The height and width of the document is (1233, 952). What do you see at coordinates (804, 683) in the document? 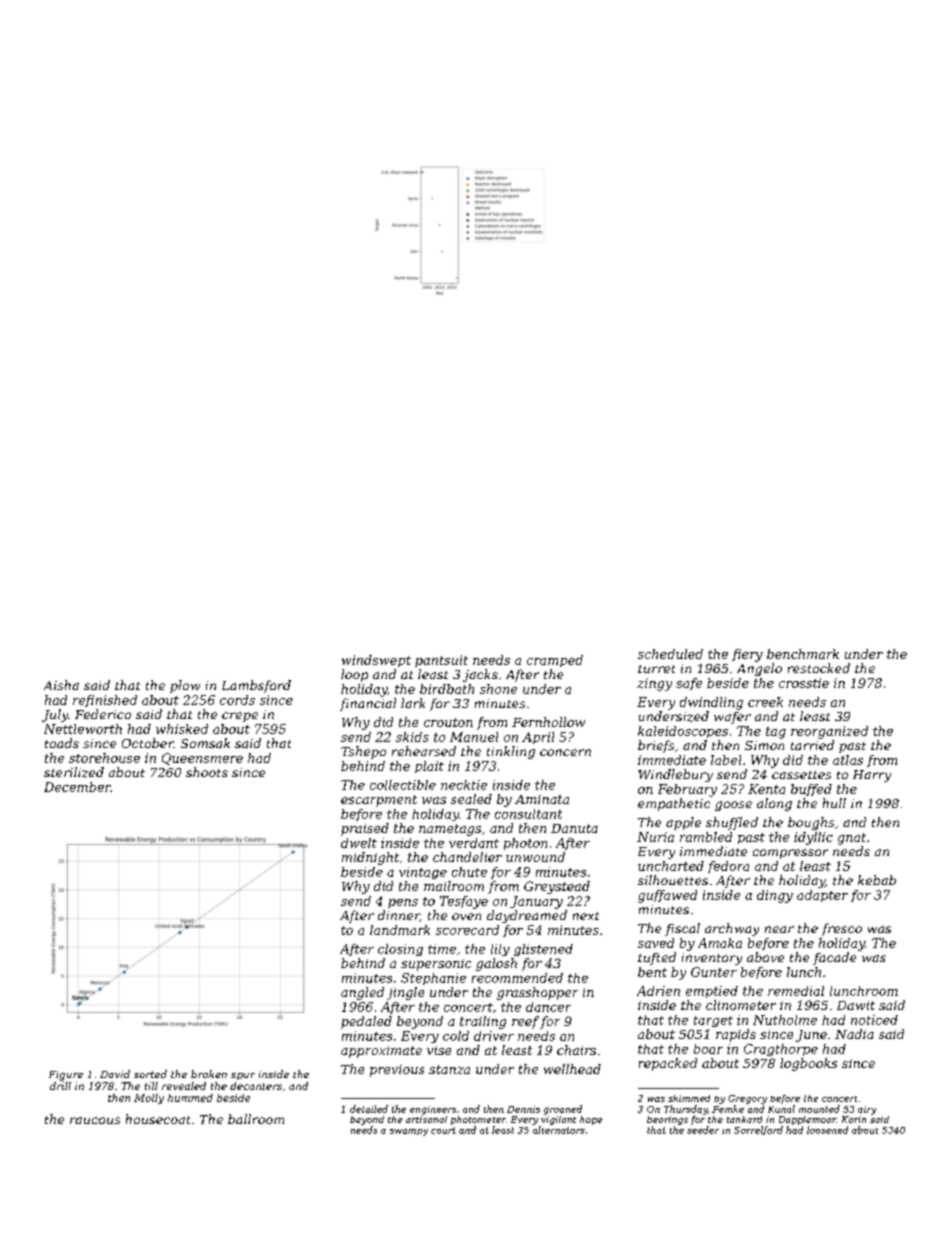
I see `crosstie` at bounding box center [804, 683].
